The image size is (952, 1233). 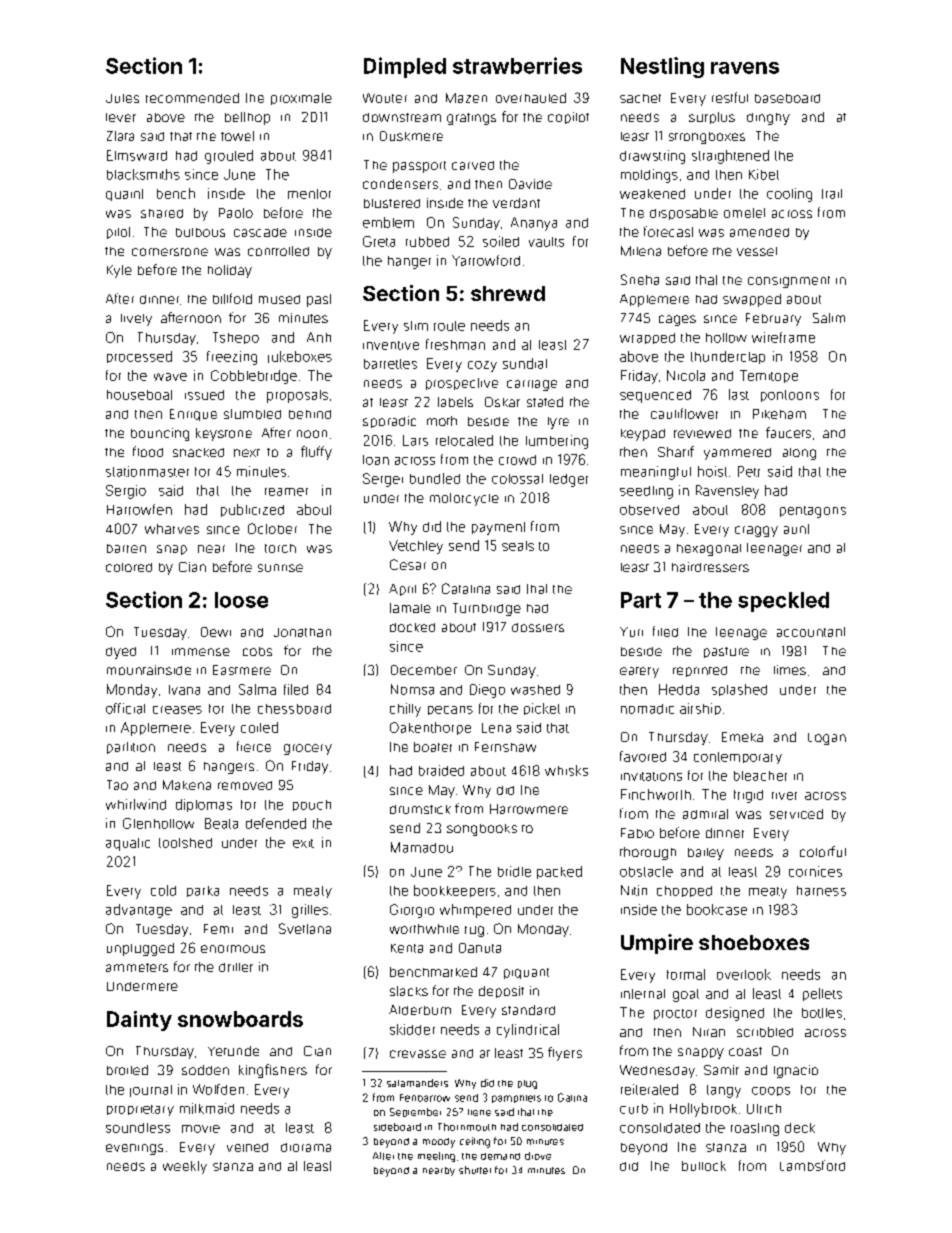 What do you see at coordinates (139, 911) in the document?
I see `advantage` at bounding box center [139, 911].
